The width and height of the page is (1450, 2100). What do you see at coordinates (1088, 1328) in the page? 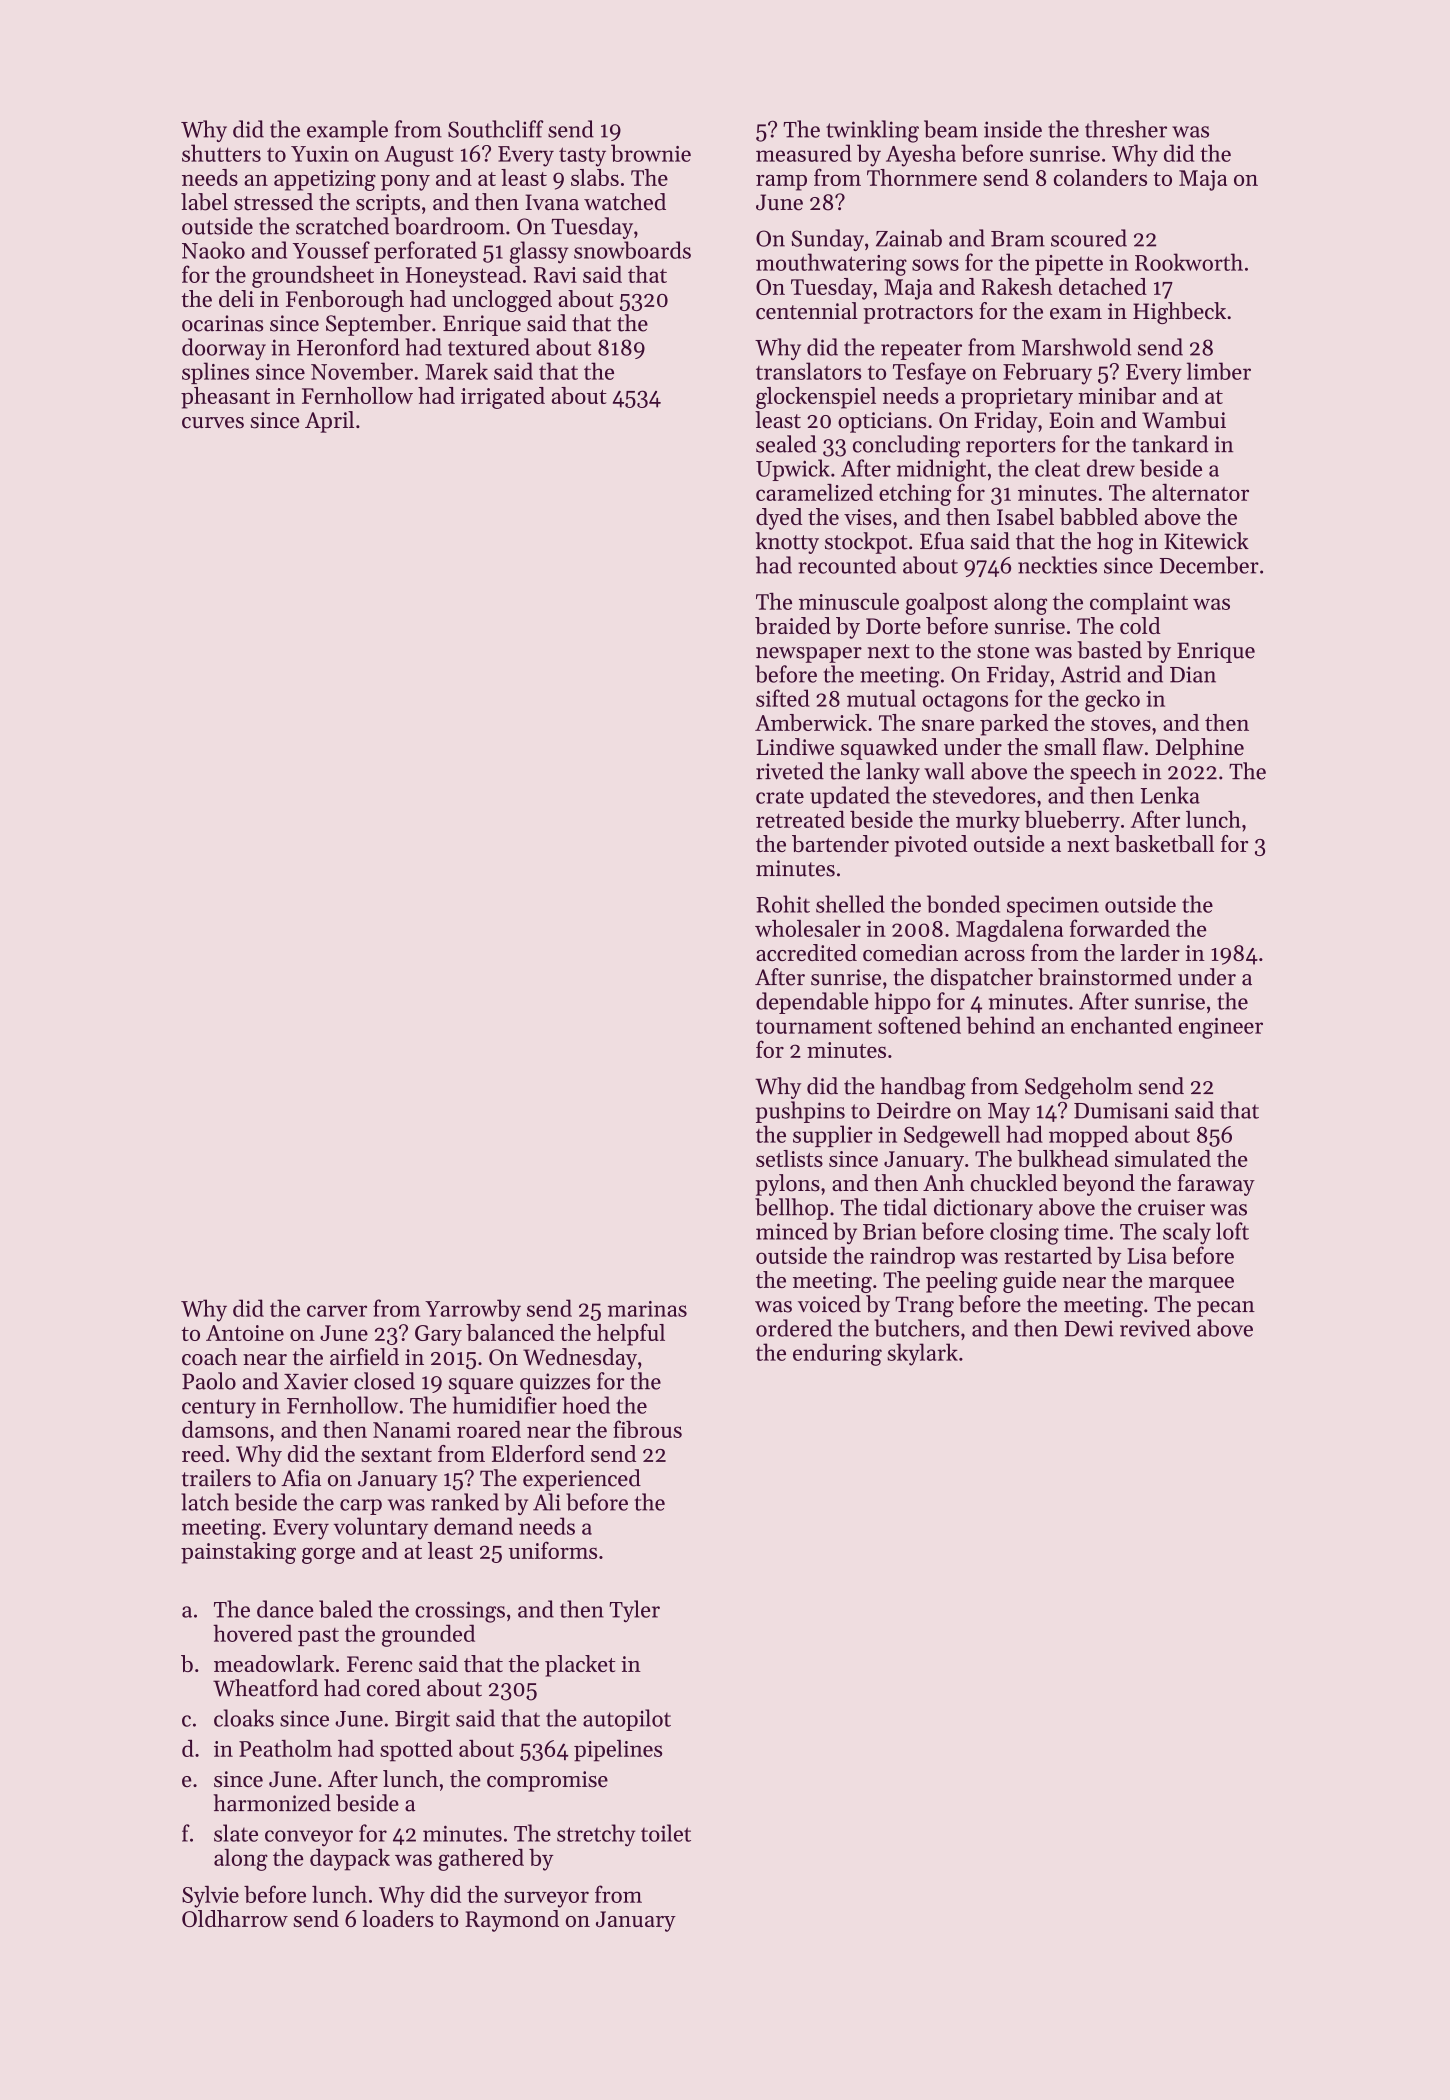
I see `Dewi` at bounding box center [1088, 1328].
